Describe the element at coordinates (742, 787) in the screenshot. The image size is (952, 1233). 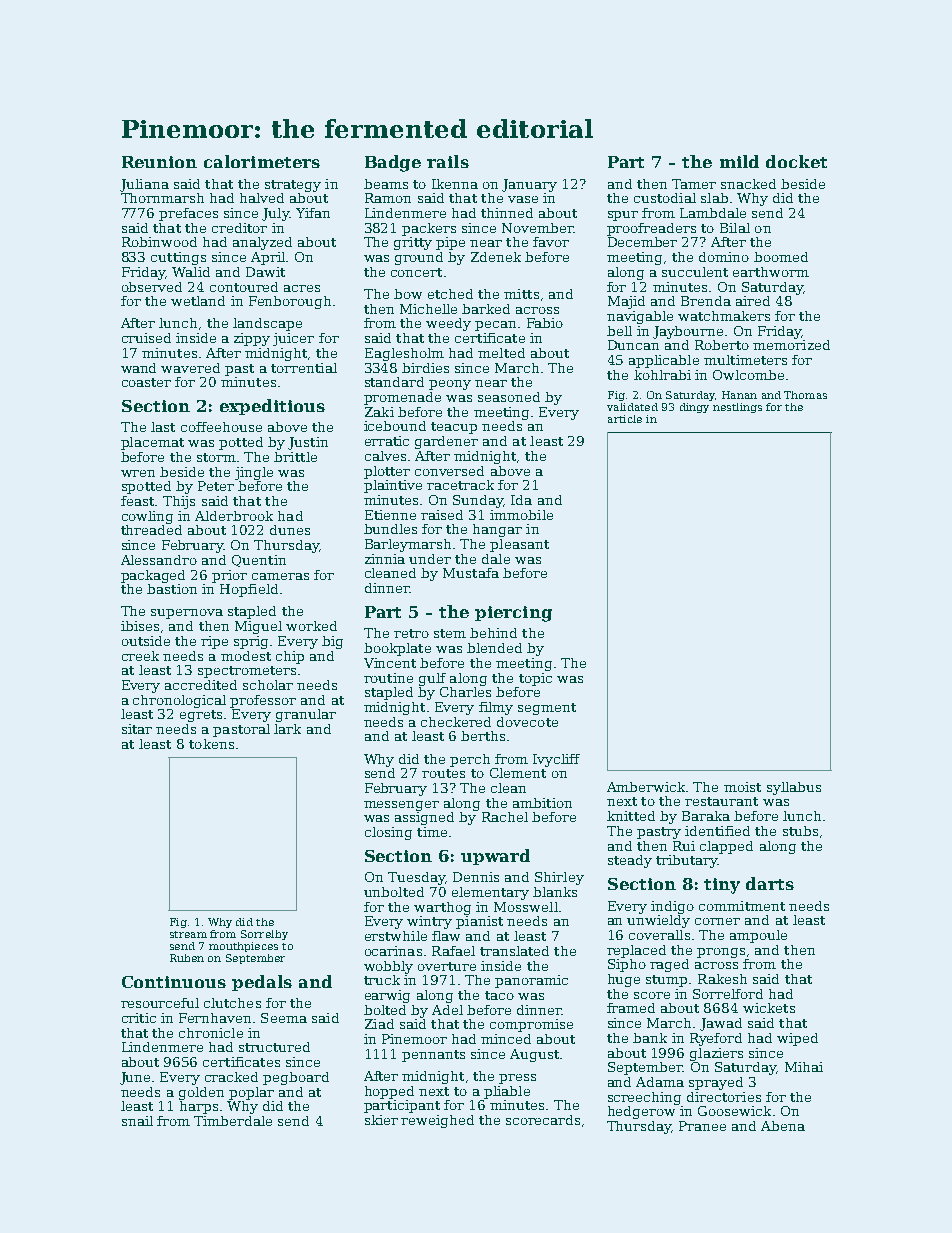
I see `moist` at that location.
